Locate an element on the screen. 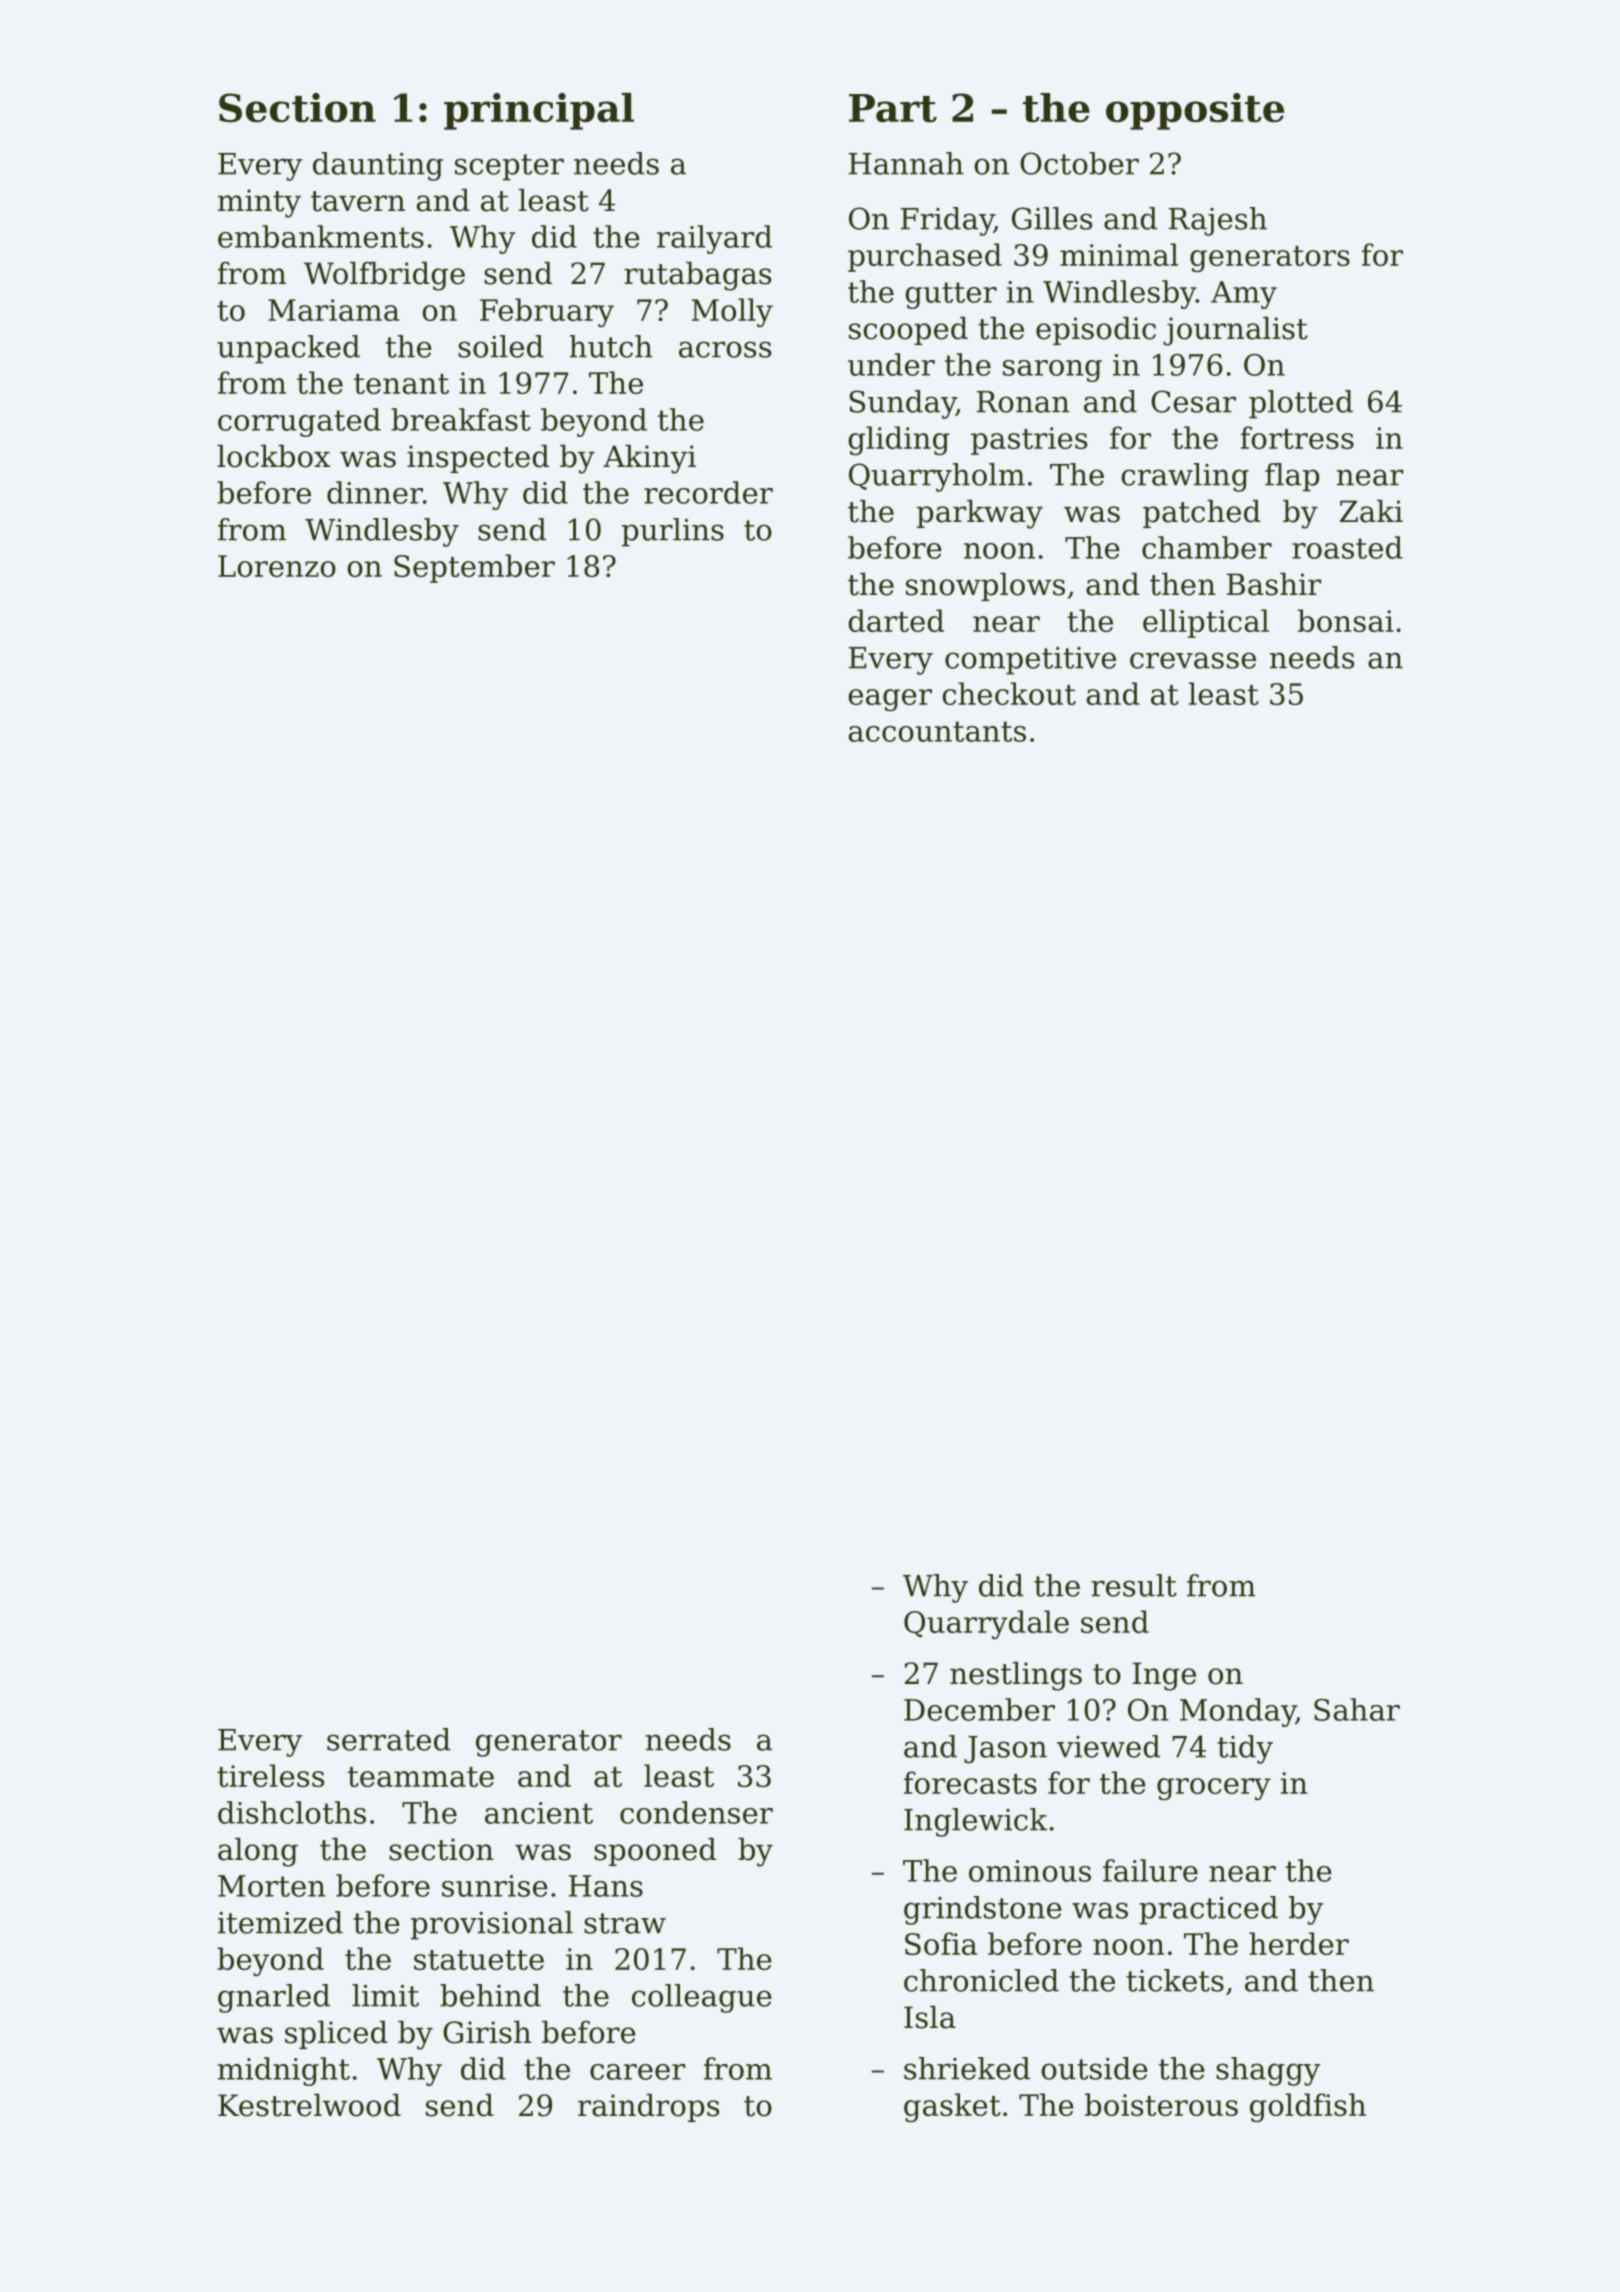 This screenshot has width=1620, height=2292. serrated is located at coordinates (389, 1739).
